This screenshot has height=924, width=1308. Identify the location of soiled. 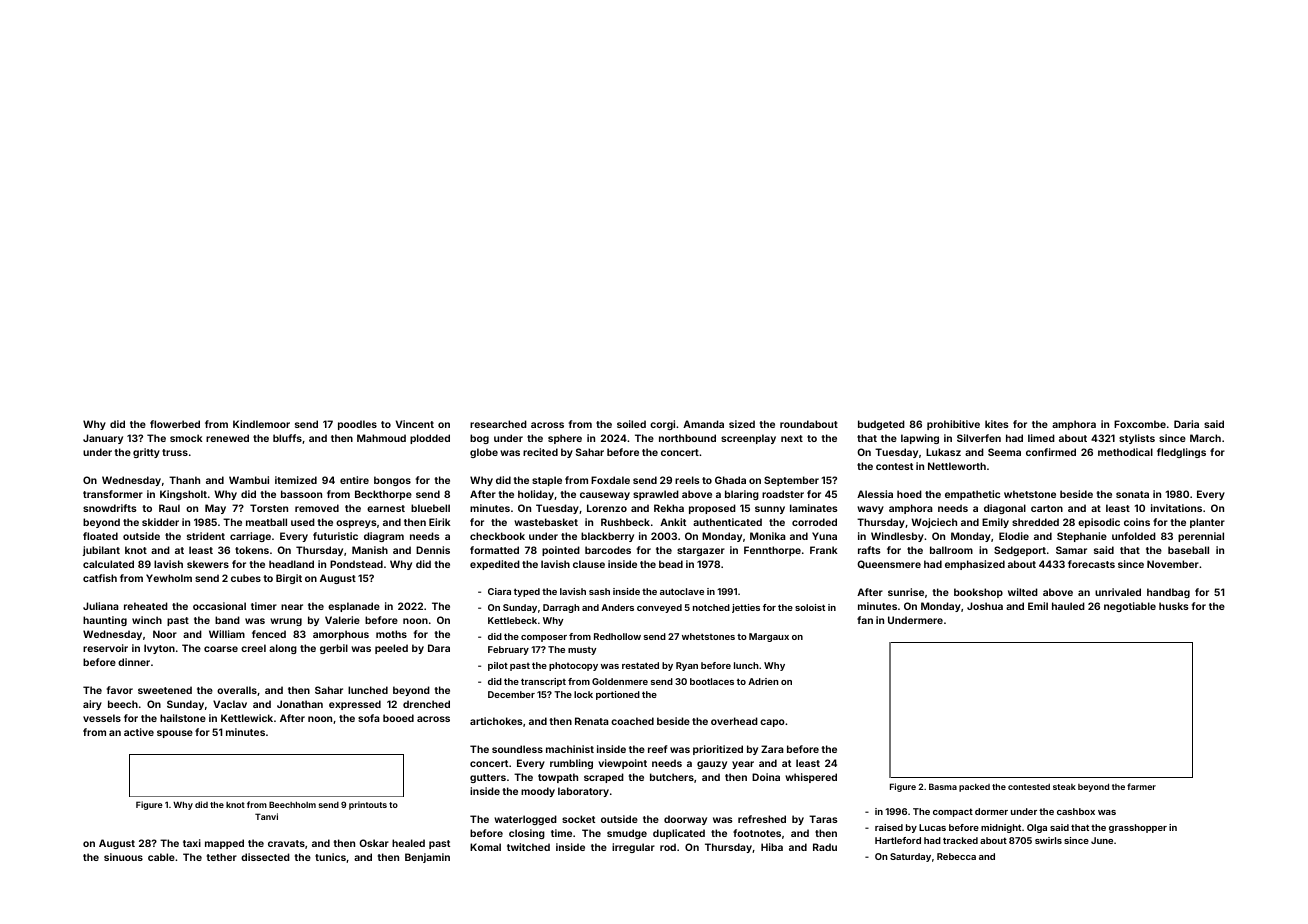
(631, 424).
